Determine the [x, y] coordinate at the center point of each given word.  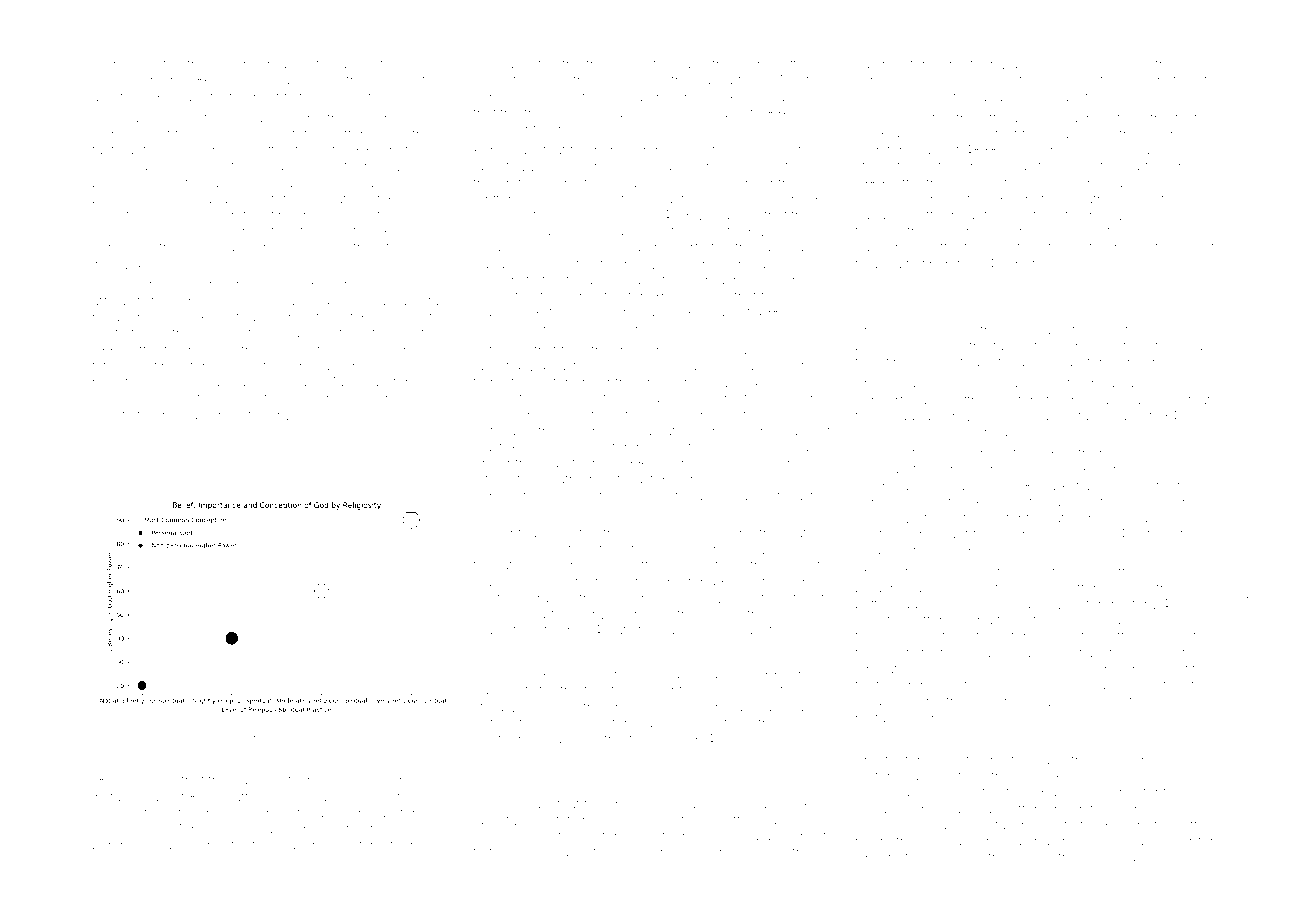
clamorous [233, 134]
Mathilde [1132, 330]
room [490, 65]
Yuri [734, 366]
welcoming [890, 201]
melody [173, 383]
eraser [296, 846]
